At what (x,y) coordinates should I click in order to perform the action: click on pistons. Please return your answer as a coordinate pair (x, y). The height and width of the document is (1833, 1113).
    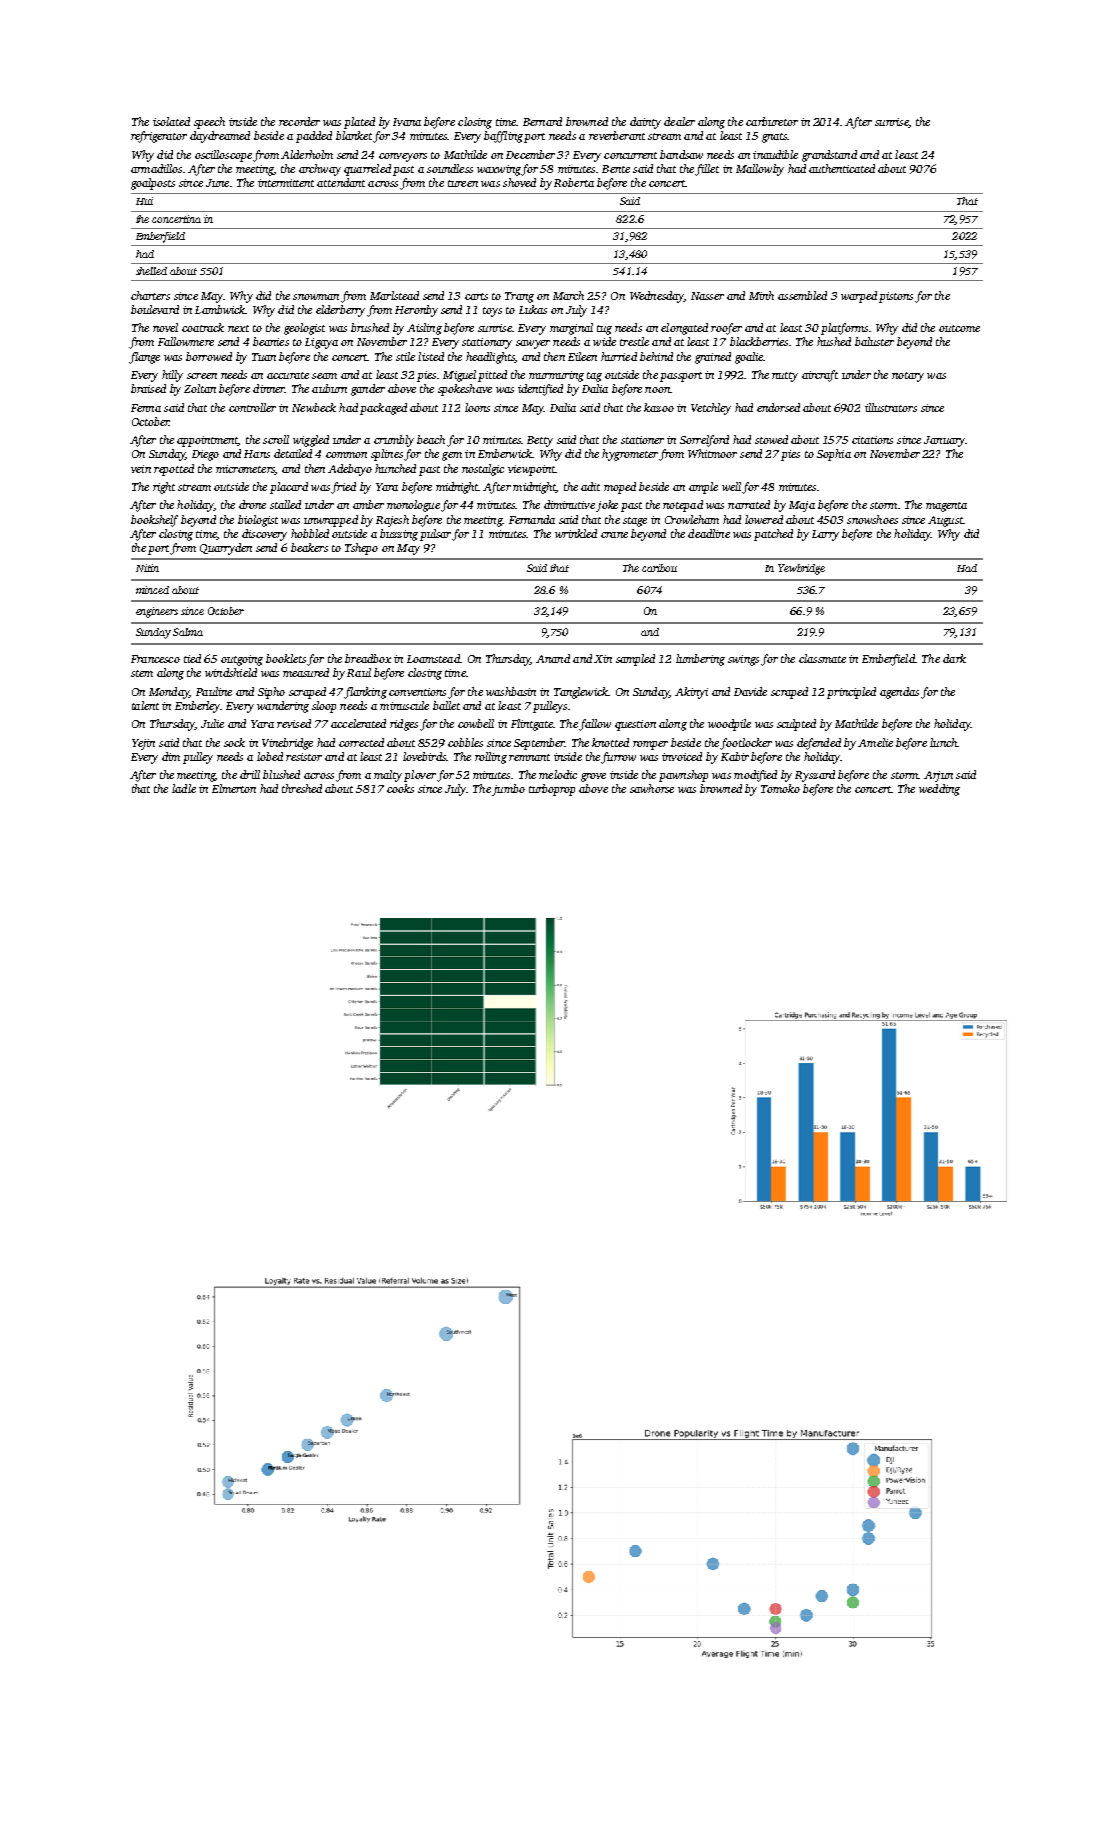
    Looking at the image, I should click on (896, 297).
